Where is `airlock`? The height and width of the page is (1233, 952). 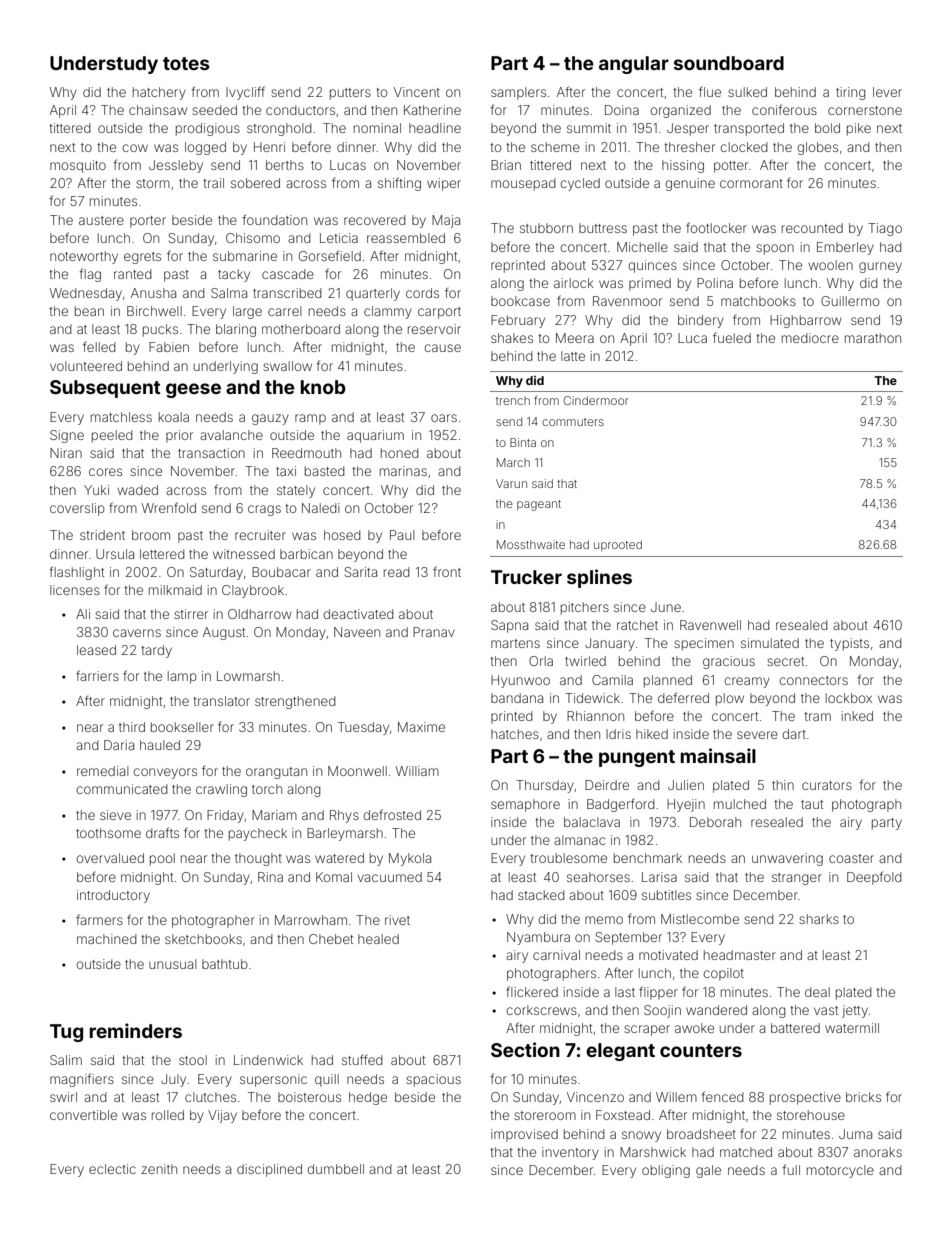
airlock is located at coordinates (574, 283).
